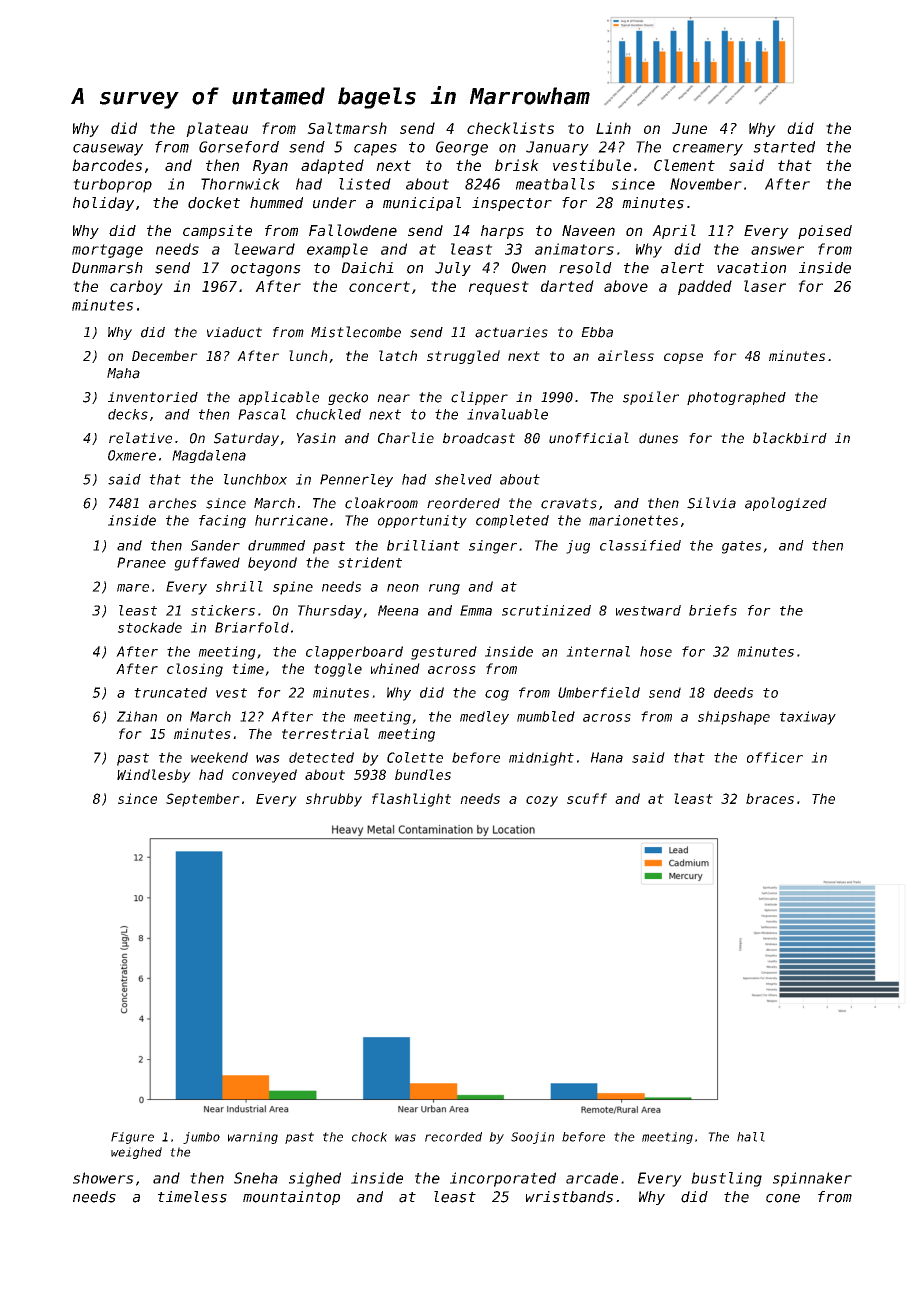  What do you see at coordinates (264, 249) in the document?
I see `leeward` at bounding box center [264, 249].
